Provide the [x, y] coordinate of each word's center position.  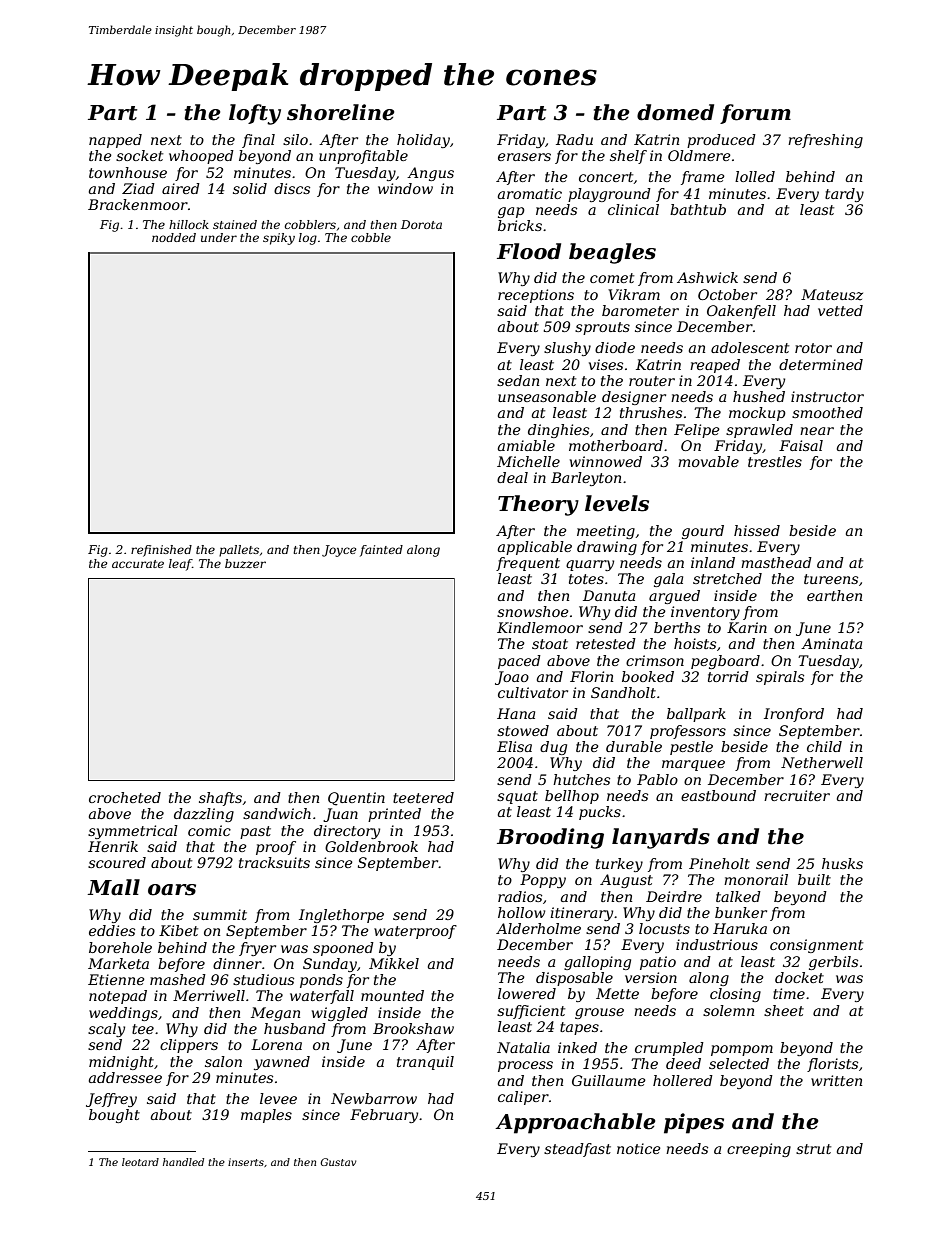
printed [394, 815]
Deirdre [674, 896]
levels [617, 503]
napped [115, 141]
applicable [535, 548]
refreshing [825, 141]
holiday [423, 141]
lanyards [661, 838]
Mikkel [394, 963]
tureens [831, 579]
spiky [279, 239]
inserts [246, 1162]
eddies [112, 930]
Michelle [528, 461]
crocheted [125, 797]
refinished [161, 551]
